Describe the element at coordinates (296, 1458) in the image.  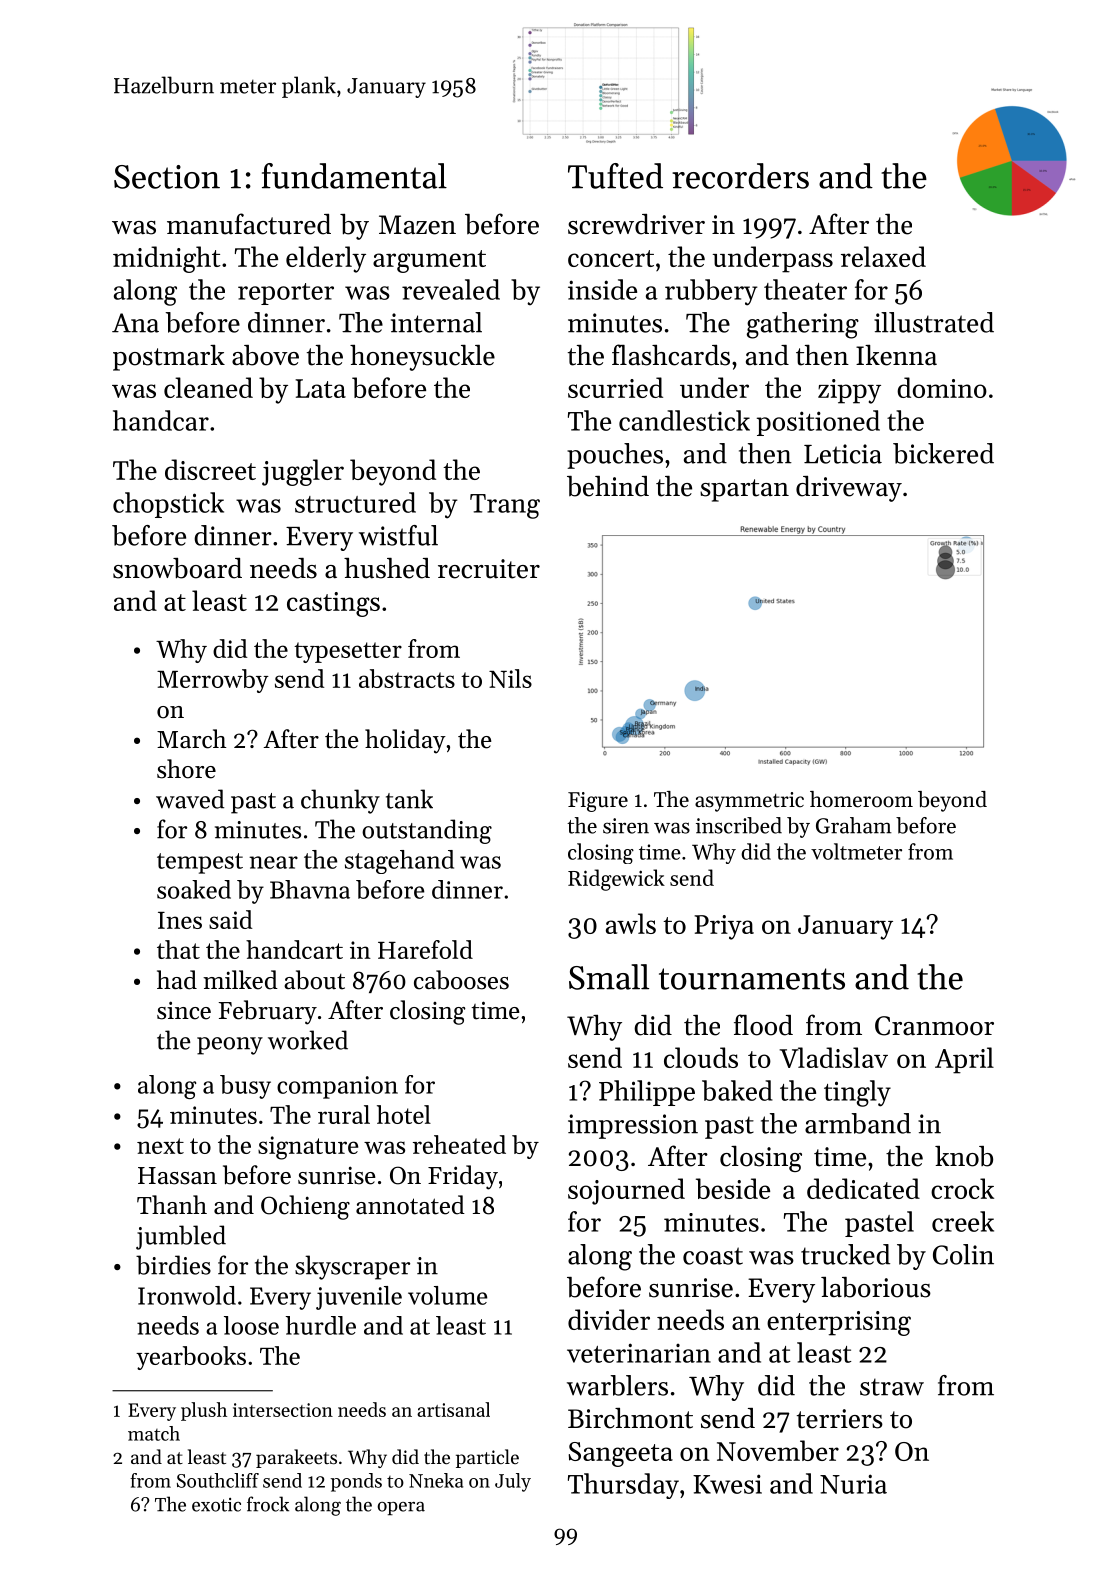
I see `parakeets` at that location.
